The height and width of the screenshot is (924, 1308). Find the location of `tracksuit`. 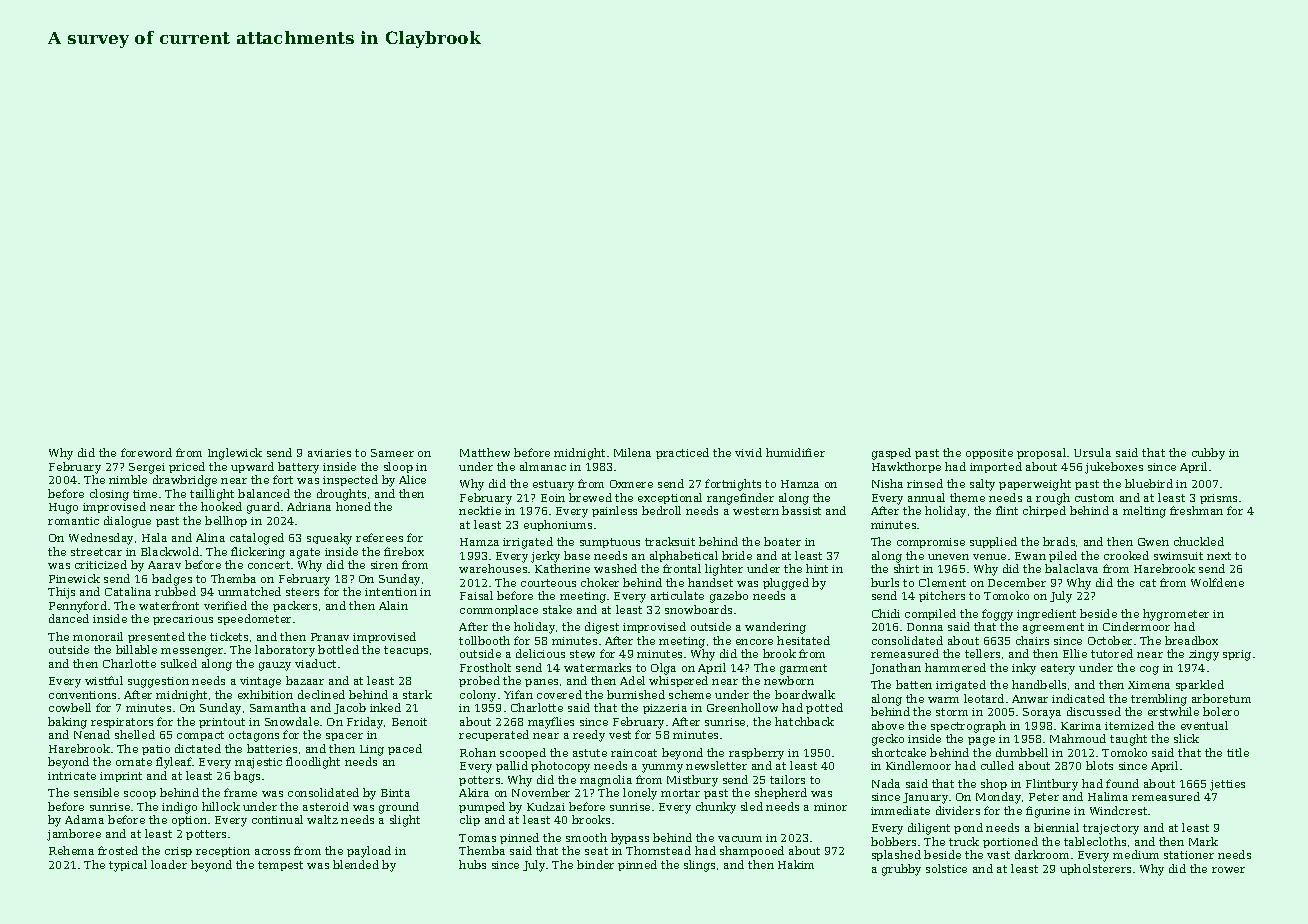

tracksuit is located at coordinates (670, 541).
